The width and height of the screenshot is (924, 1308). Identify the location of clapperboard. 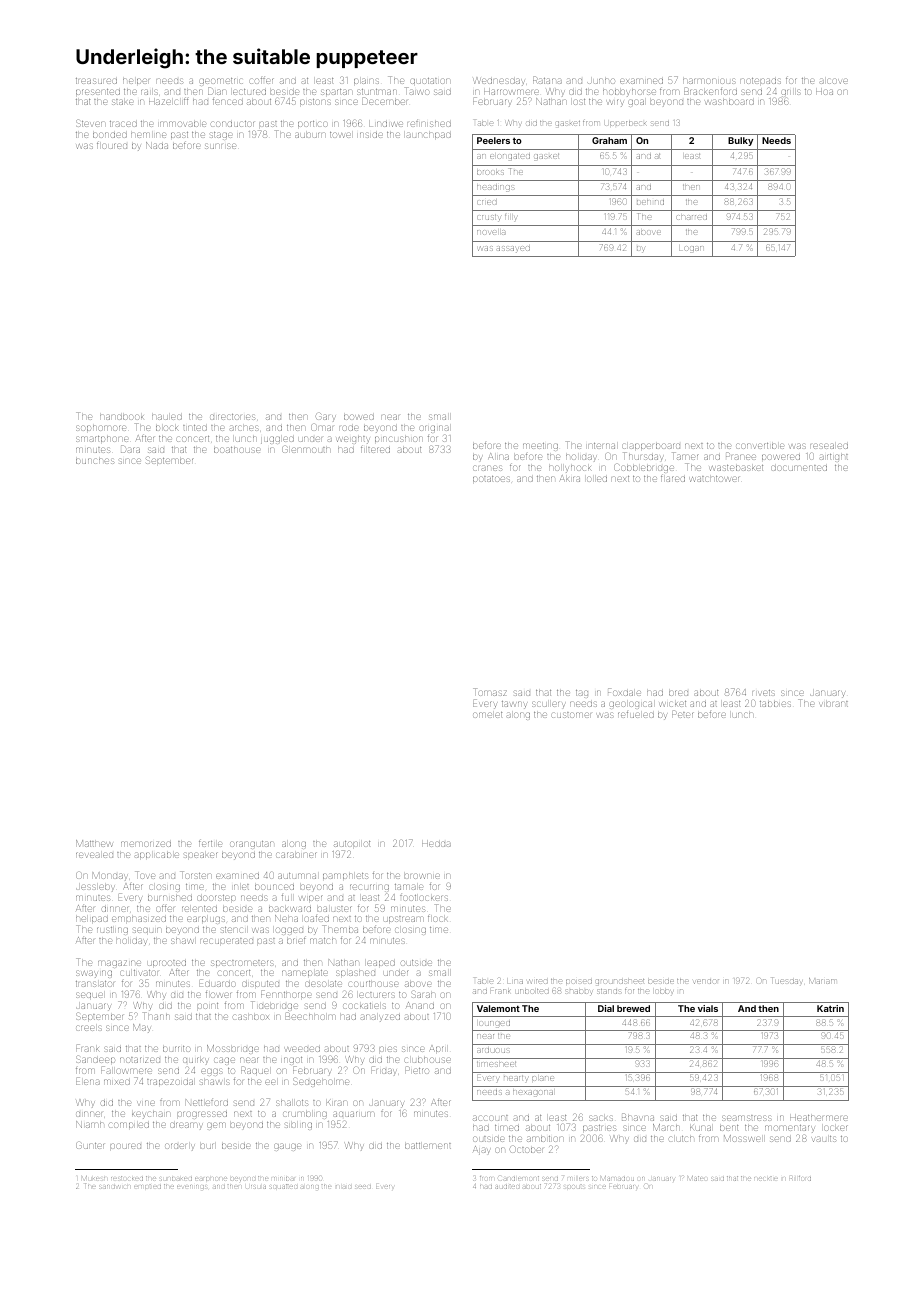
(651, 448).
